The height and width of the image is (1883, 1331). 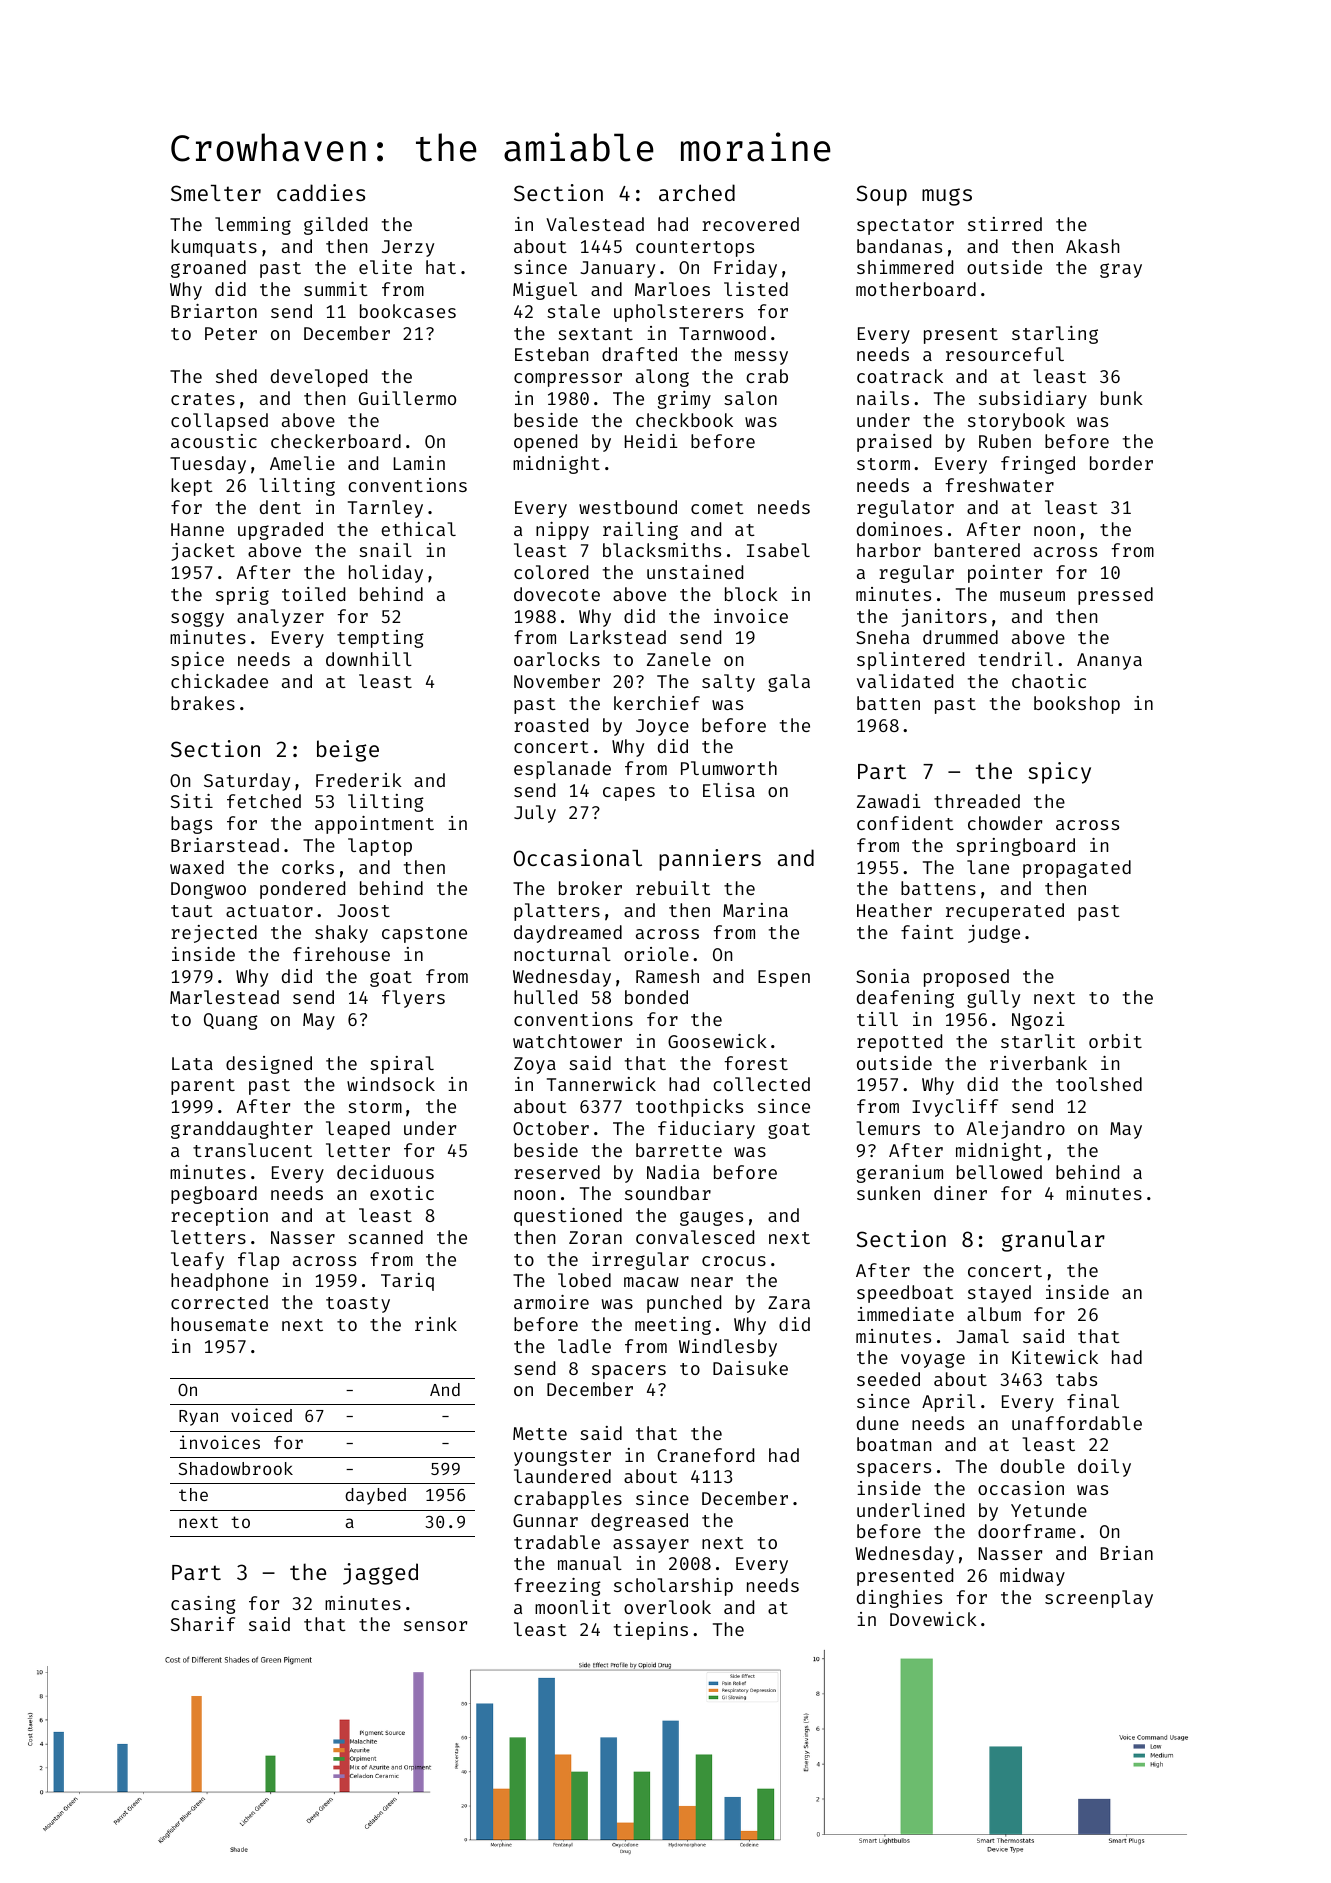 What do you see at coordinates (385, 267) in the image?
I see `elite` at bounding box center [385, 267].
